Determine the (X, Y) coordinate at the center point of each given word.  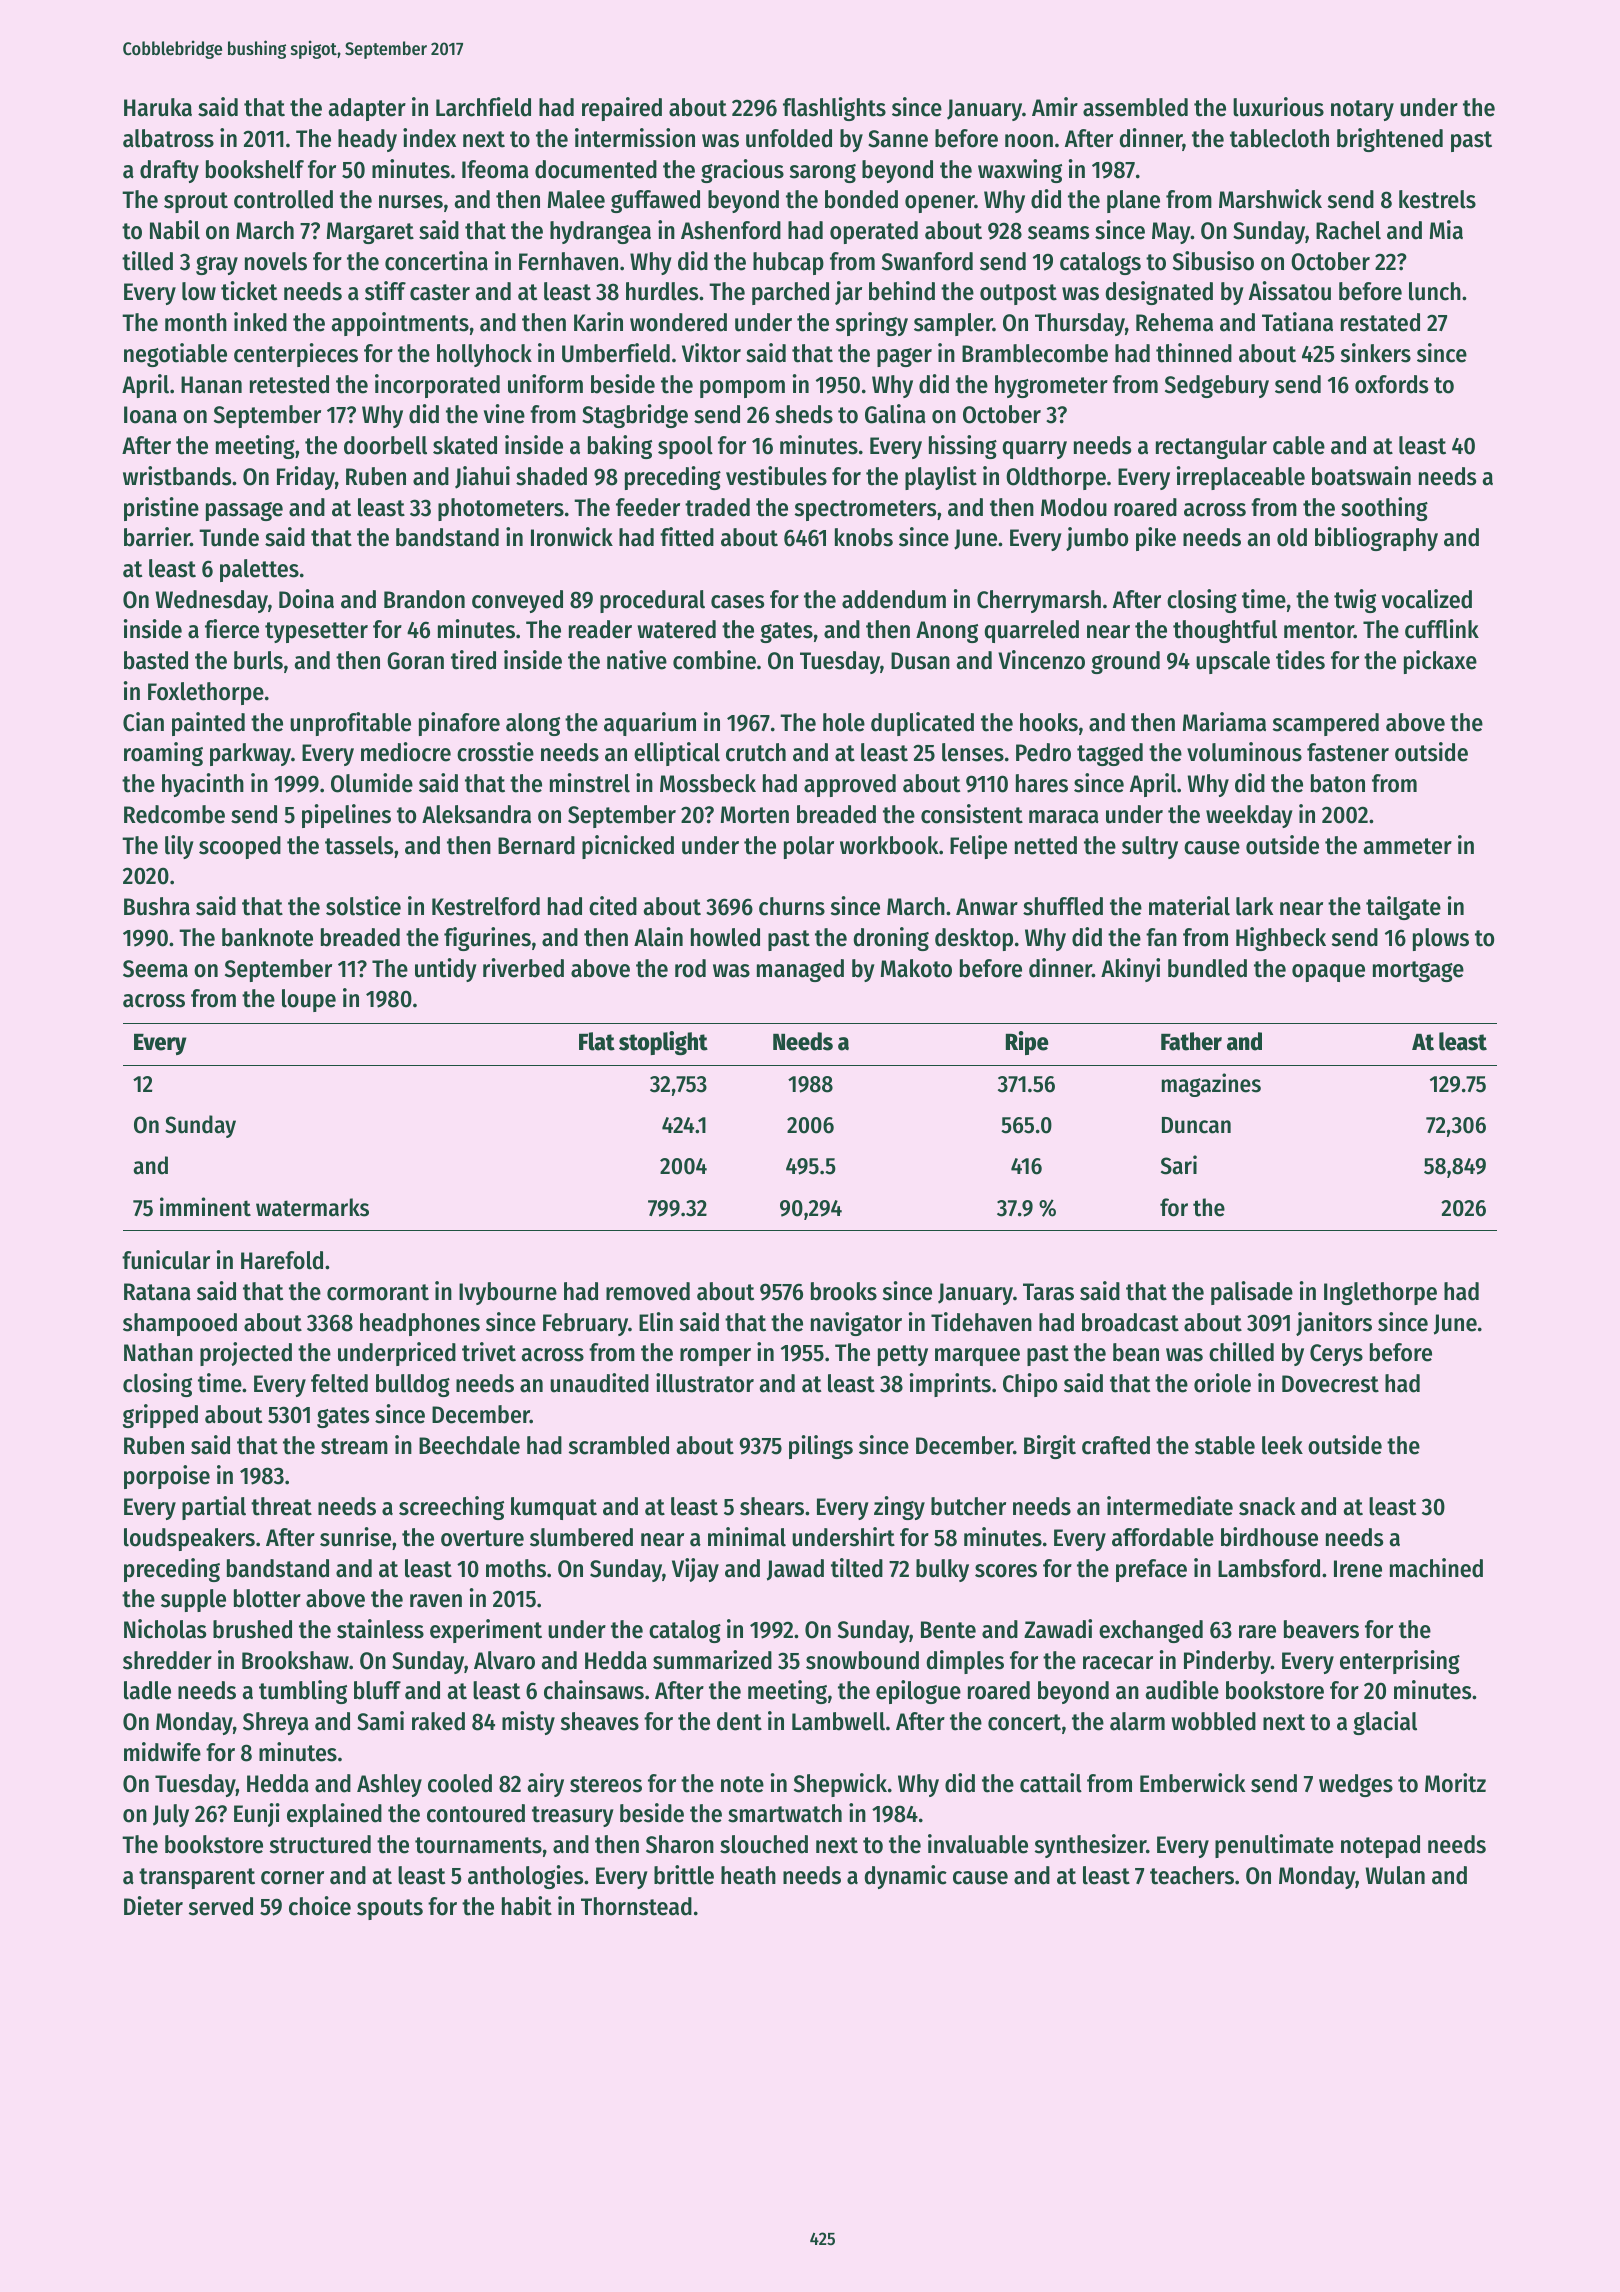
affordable (1163, 1537)
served (221, 1906)
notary (1362, 110)
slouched (764, 1844)
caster (440, 292)
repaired (622, 109)
